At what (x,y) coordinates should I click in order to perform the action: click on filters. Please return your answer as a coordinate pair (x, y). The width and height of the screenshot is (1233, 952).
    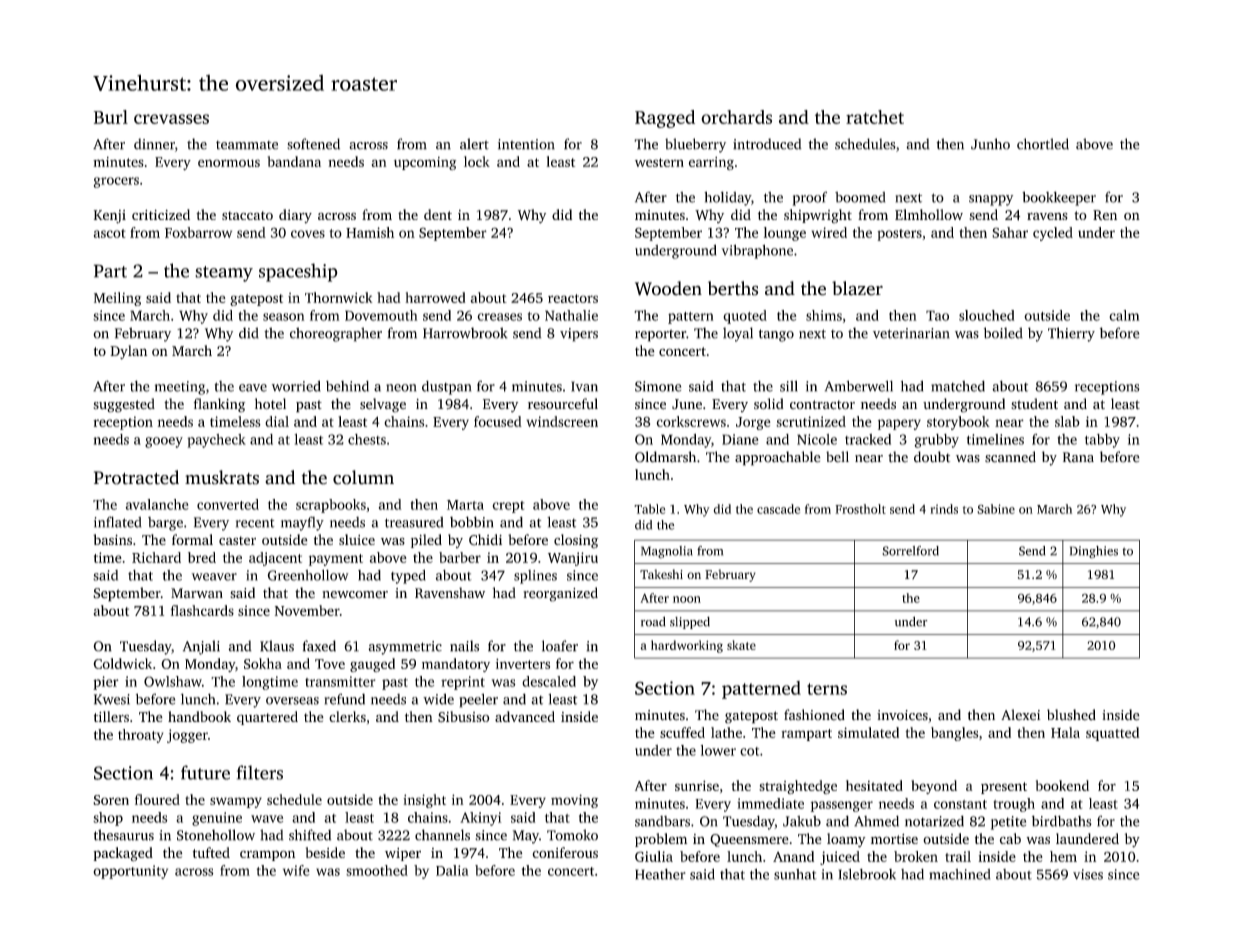
    Looking at the image, I should click on (260, 772).
